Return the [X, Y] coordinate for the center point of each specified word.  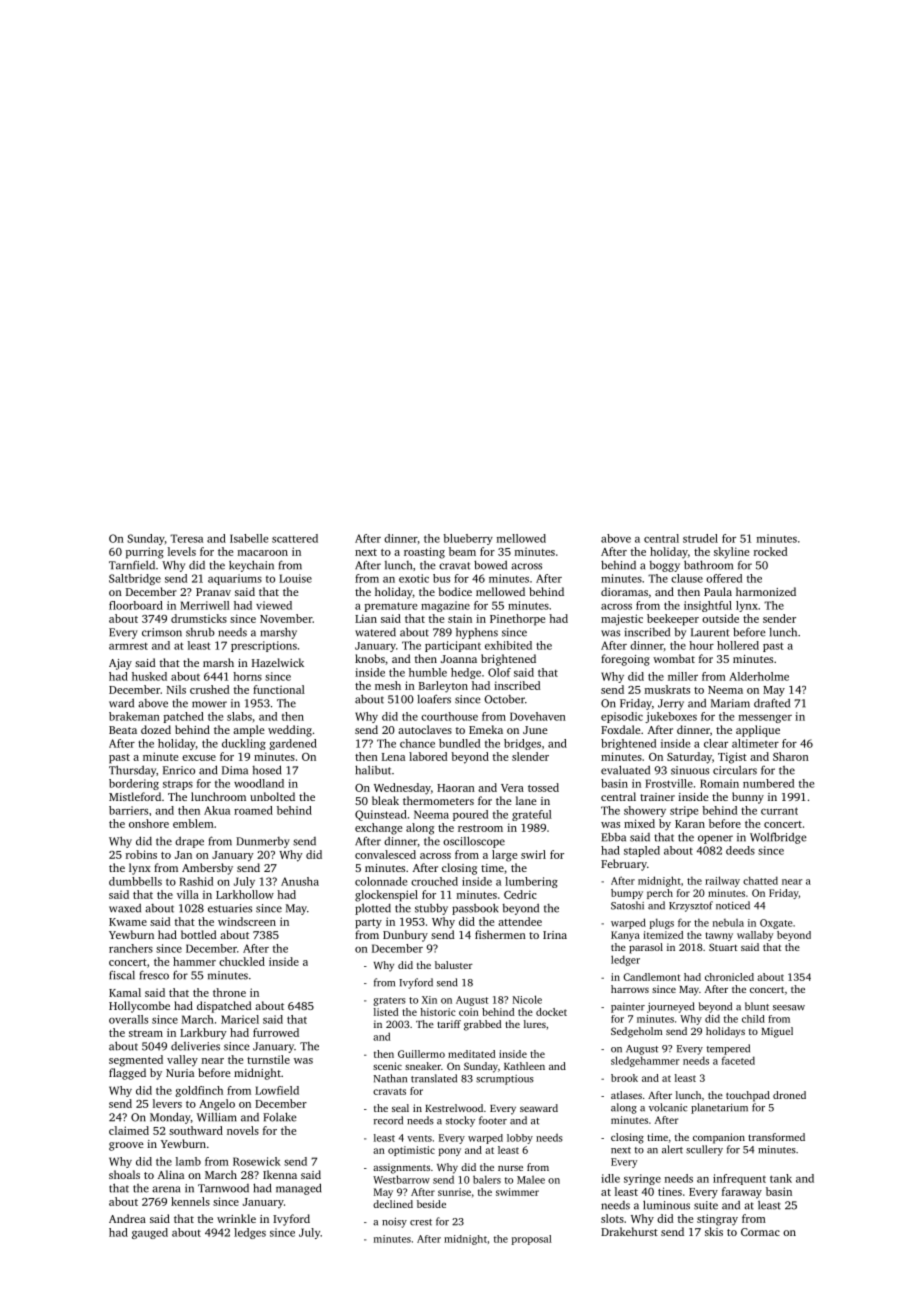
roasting [424, 553]
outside [720, 618]
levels [182, 551]
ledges [250, 1233]
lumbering [531, 882]
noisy [394, 1223]
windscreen [247, 921]
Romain [719, 783]
